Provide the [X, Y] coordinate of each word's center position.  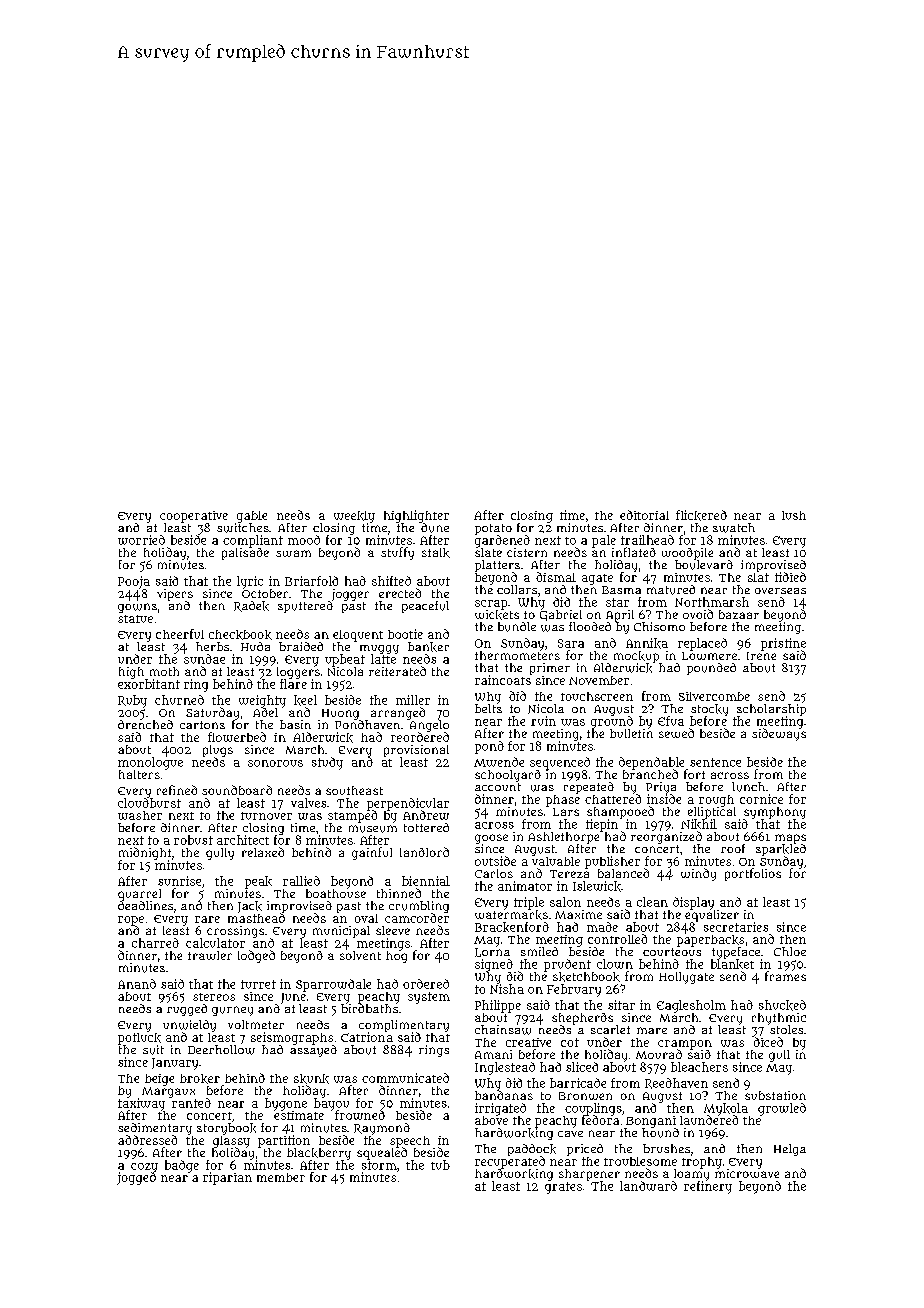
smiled [539, 951]
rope [131, 921]
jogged [136, 1178]
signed [494, 965]
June [293, 998]
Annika [647, 643]
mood [304, 540]
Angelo [429, 726]
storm [379, 1165]
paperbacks [710, 941]
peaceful [425, 607]
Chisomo [659, 626]
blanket [732, 964]
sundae [204, 659]
